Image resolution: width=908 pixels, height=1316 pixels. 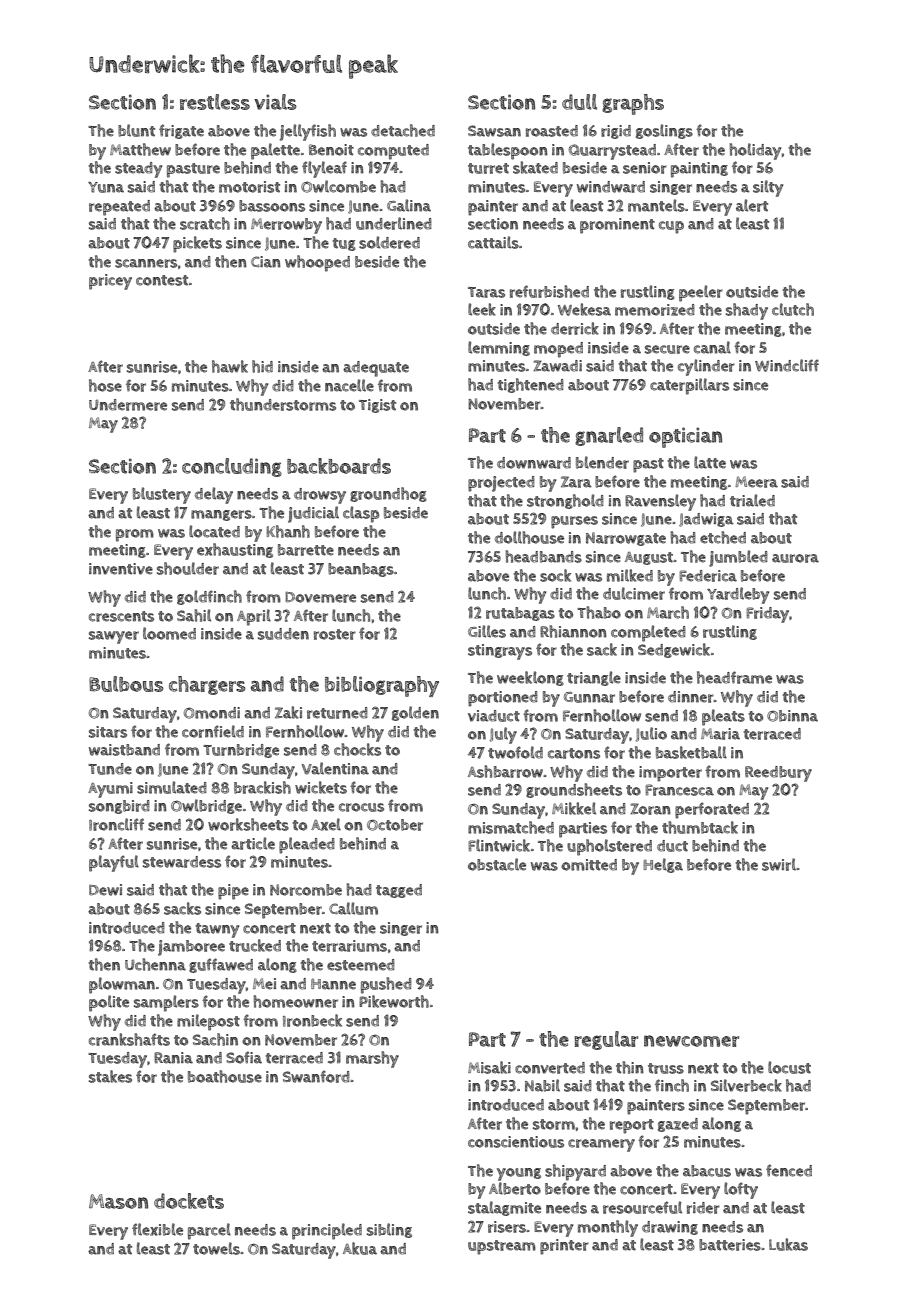 I want to click on holiday, so click(x=756, y=151).
